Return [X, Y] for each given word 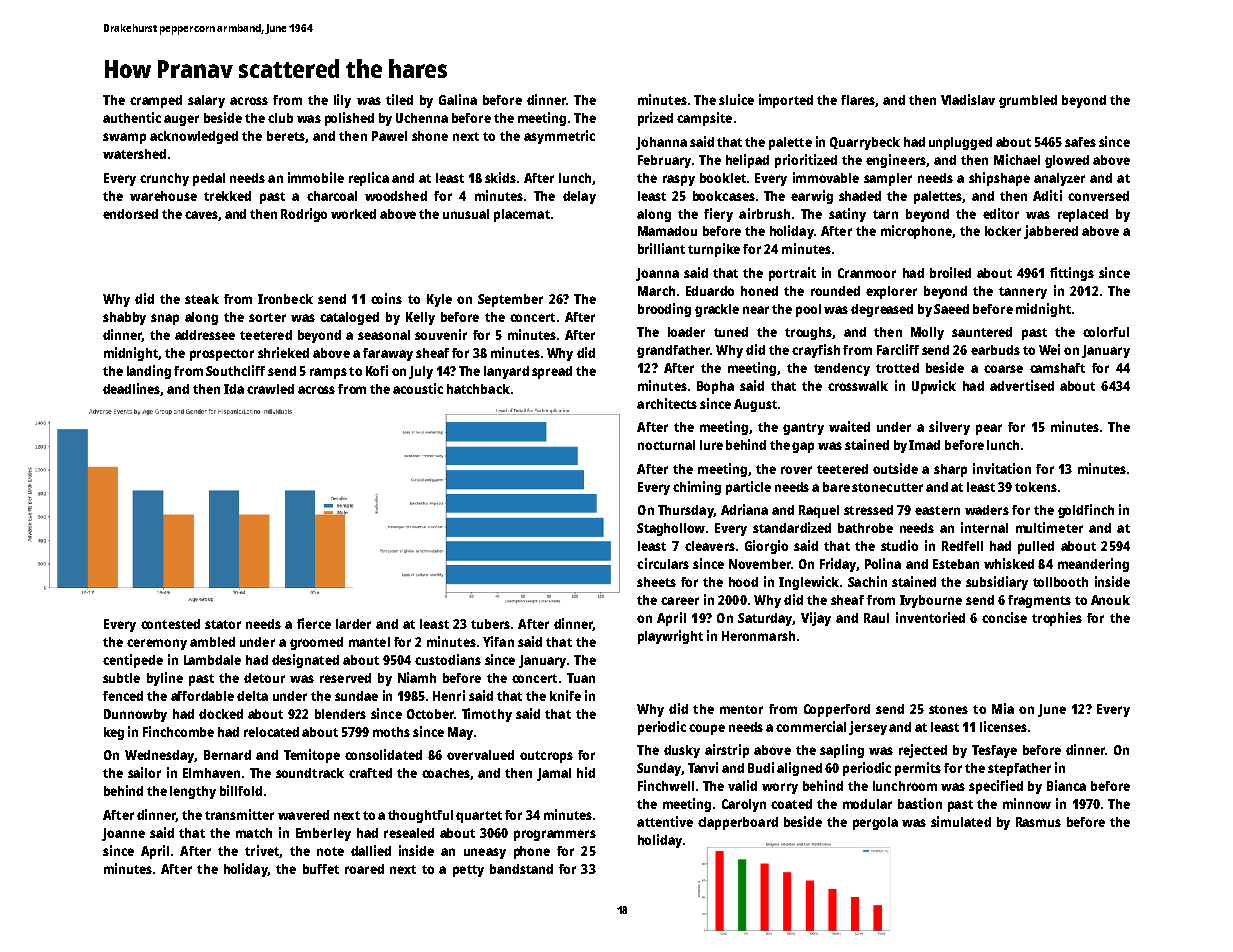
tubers [490, 624]
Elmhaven [211, 773]
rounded [835, 291]
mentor [741, 709]
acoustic [418, 388]
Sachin [867, 581]
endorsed [130, 214]
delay [579, 197]
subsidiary [997, 583]
